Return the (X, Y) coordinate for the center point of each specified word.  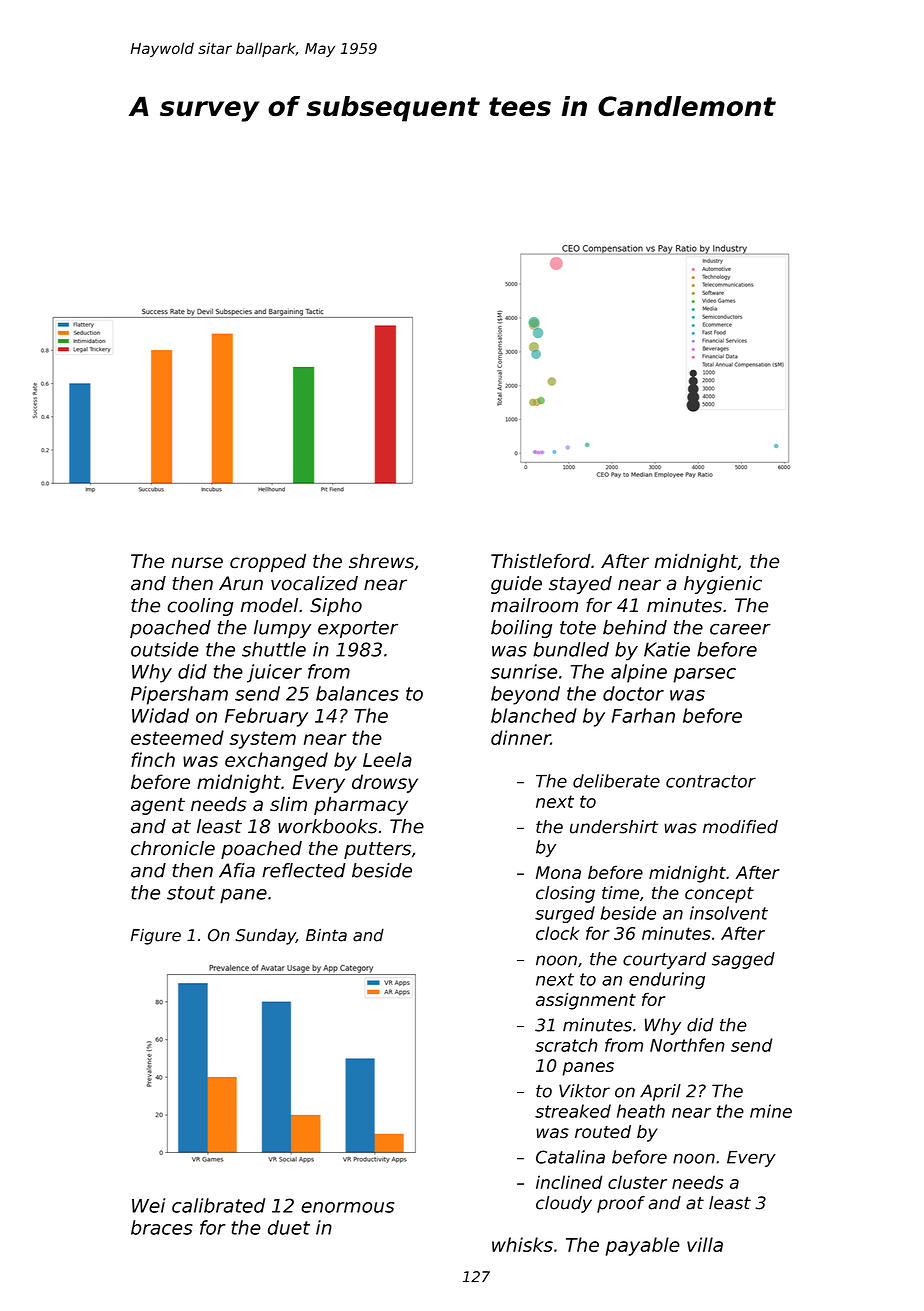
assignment (586, 1001)
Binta (326, 935)
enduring (667, 980)
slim (288, 804)
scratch (566, 1045)
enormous (347, 1207)
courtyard (664, 960)
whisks (522, 1244)
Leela (387, 759)
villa (705, 1244)
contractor (711, 781)
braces (162, 1227)
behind (635, 627)
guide (516, 585)
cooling (200, 607)
